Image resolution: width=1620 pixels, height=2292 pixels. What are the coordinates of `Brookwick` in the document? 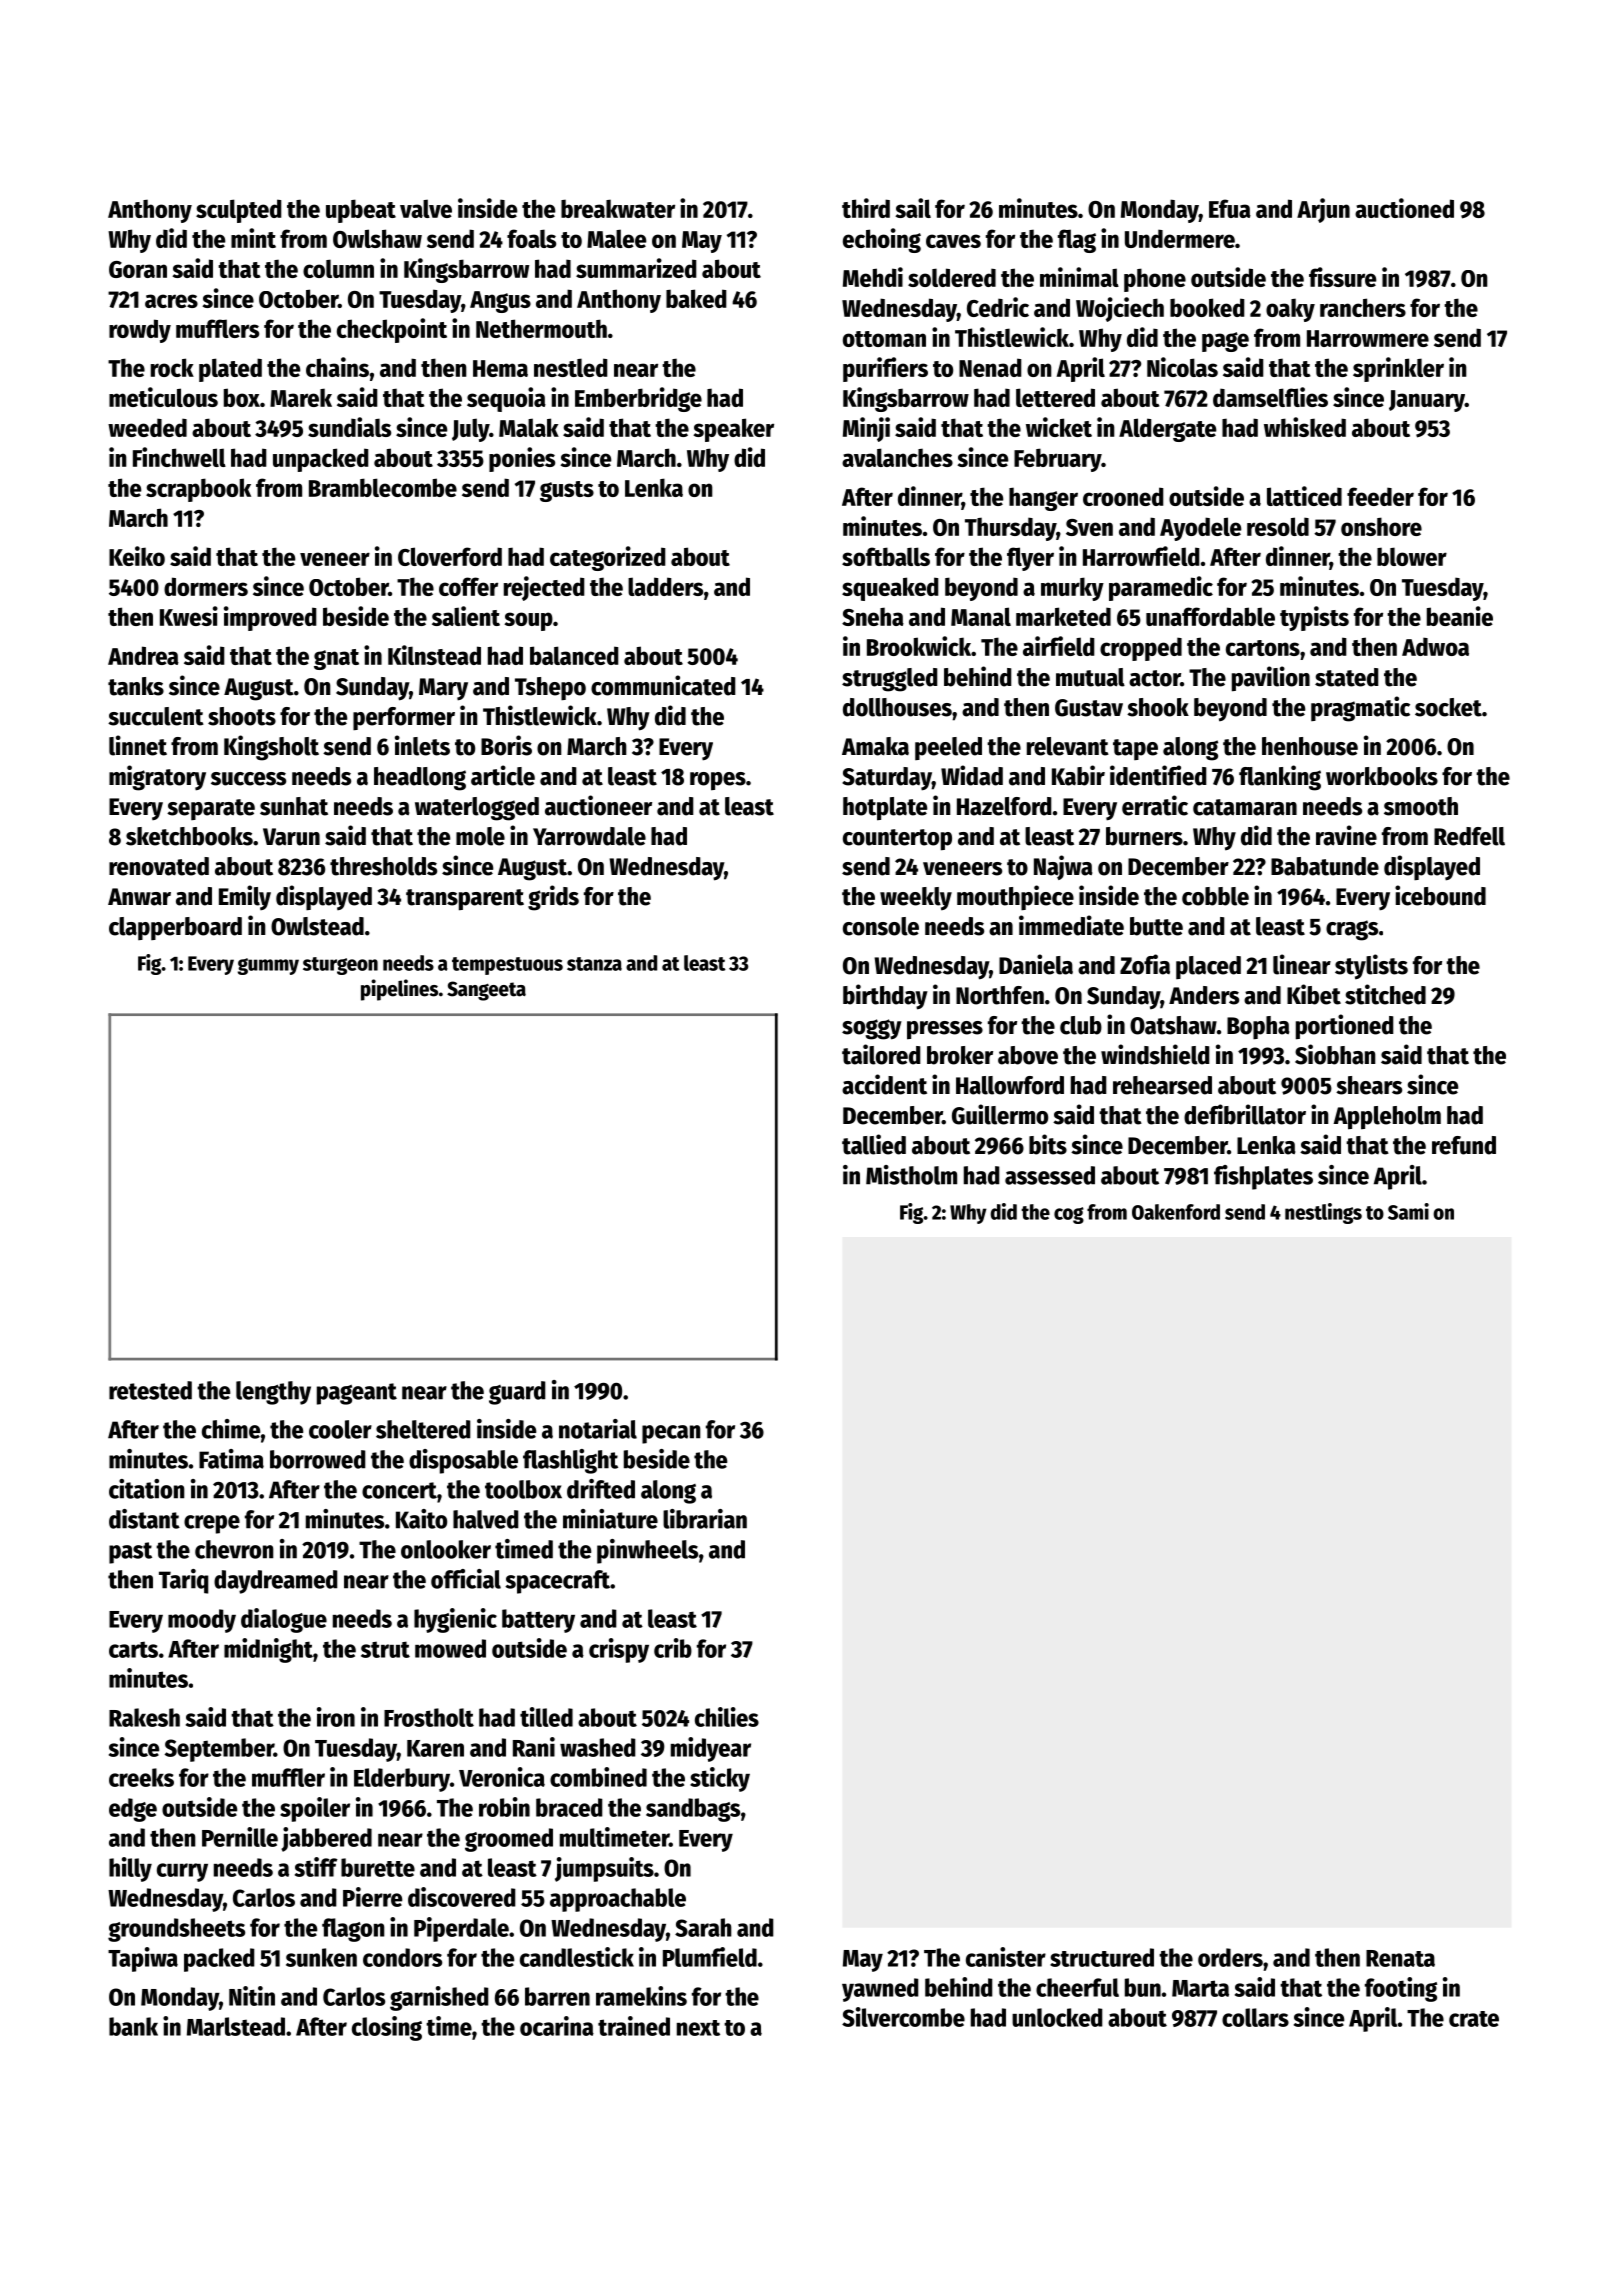 It's located at (919, 646).
